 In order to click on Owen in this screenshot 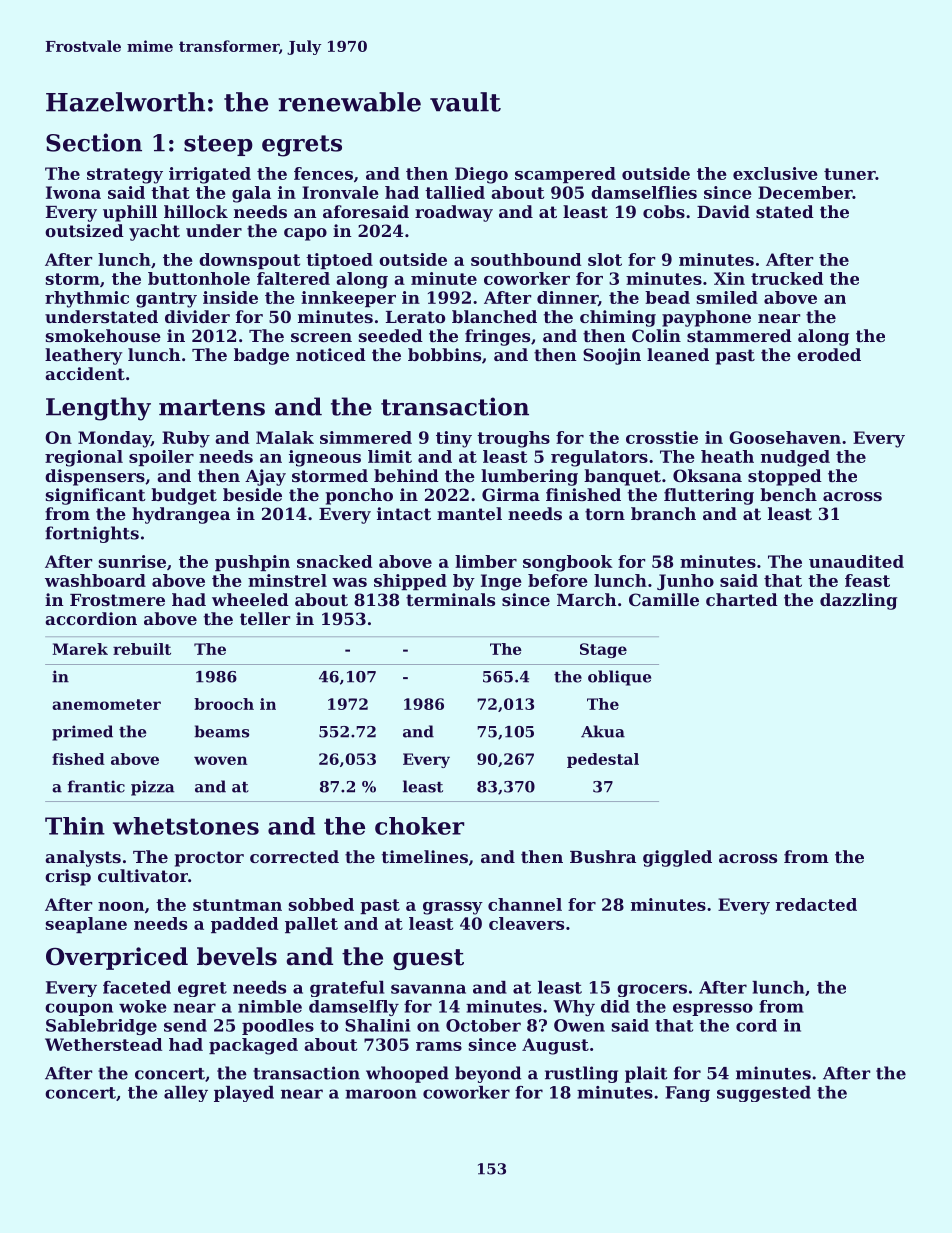, I will do `click(579, 1025)`.
